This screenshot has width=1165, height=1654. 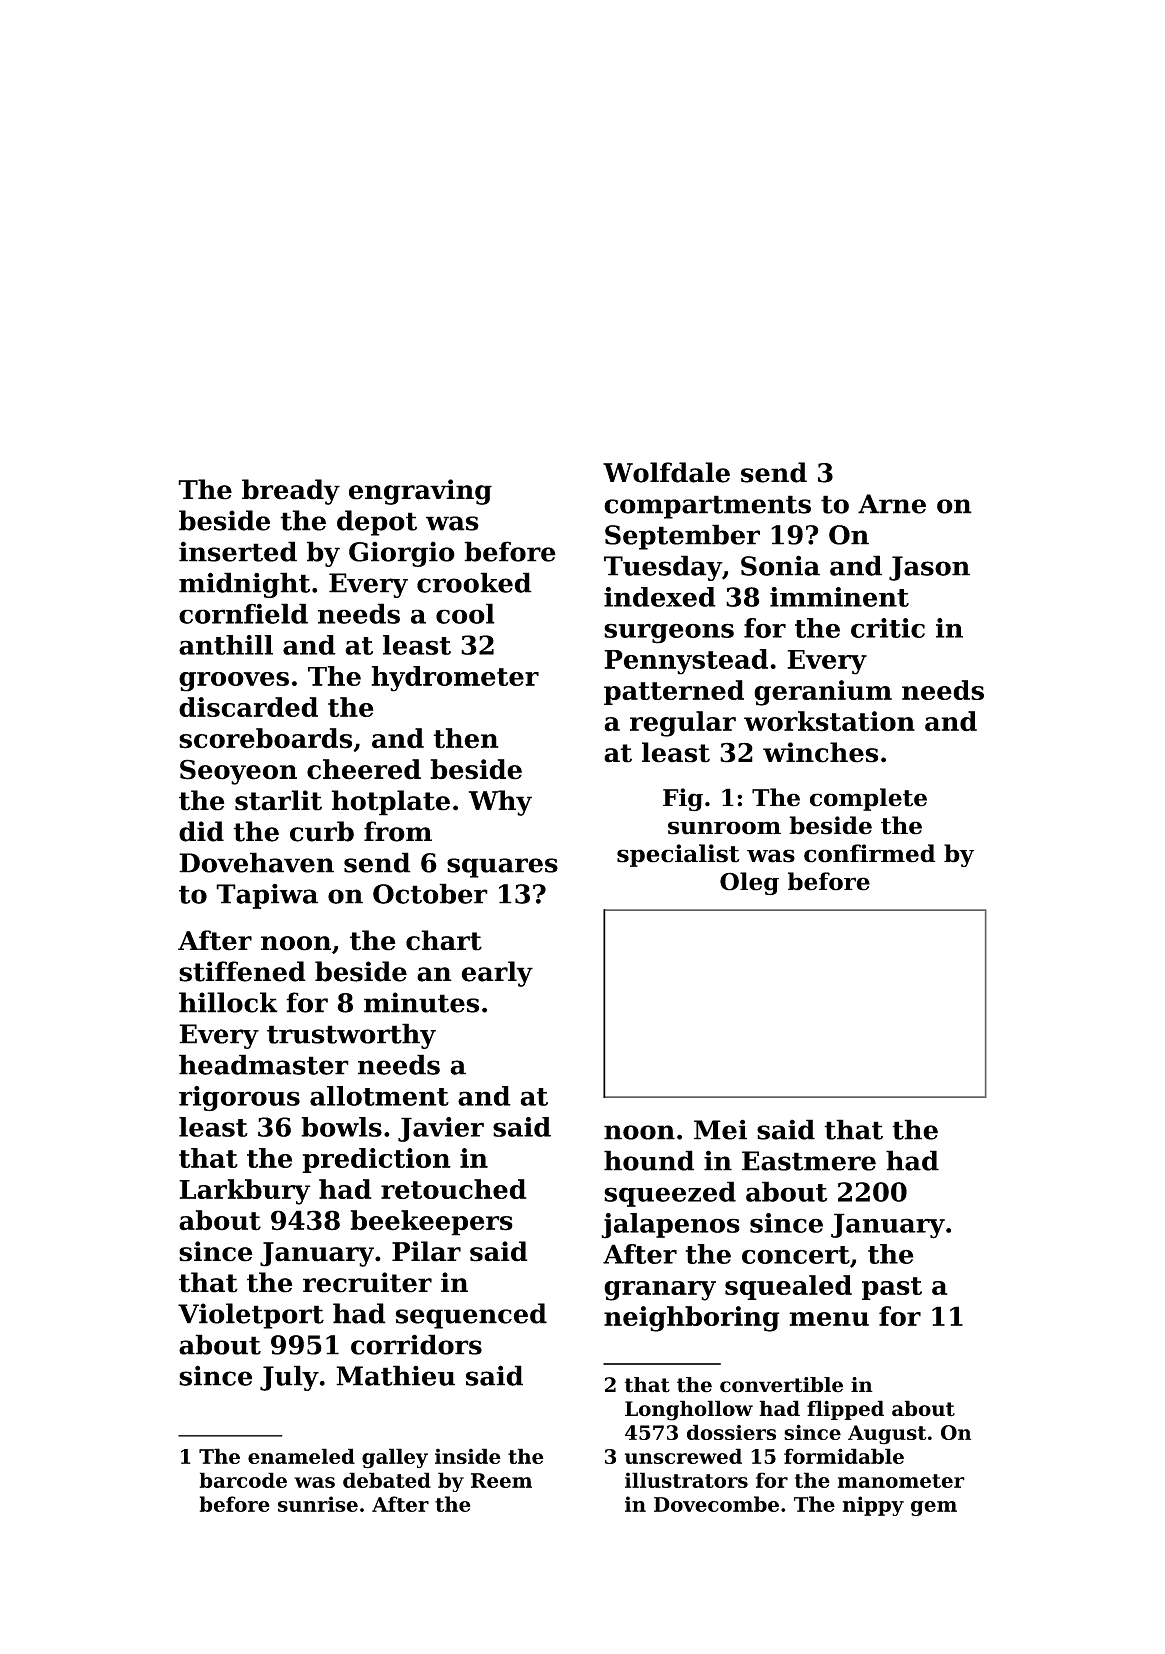 I want to click on chart, so click(x=444, y=940).
